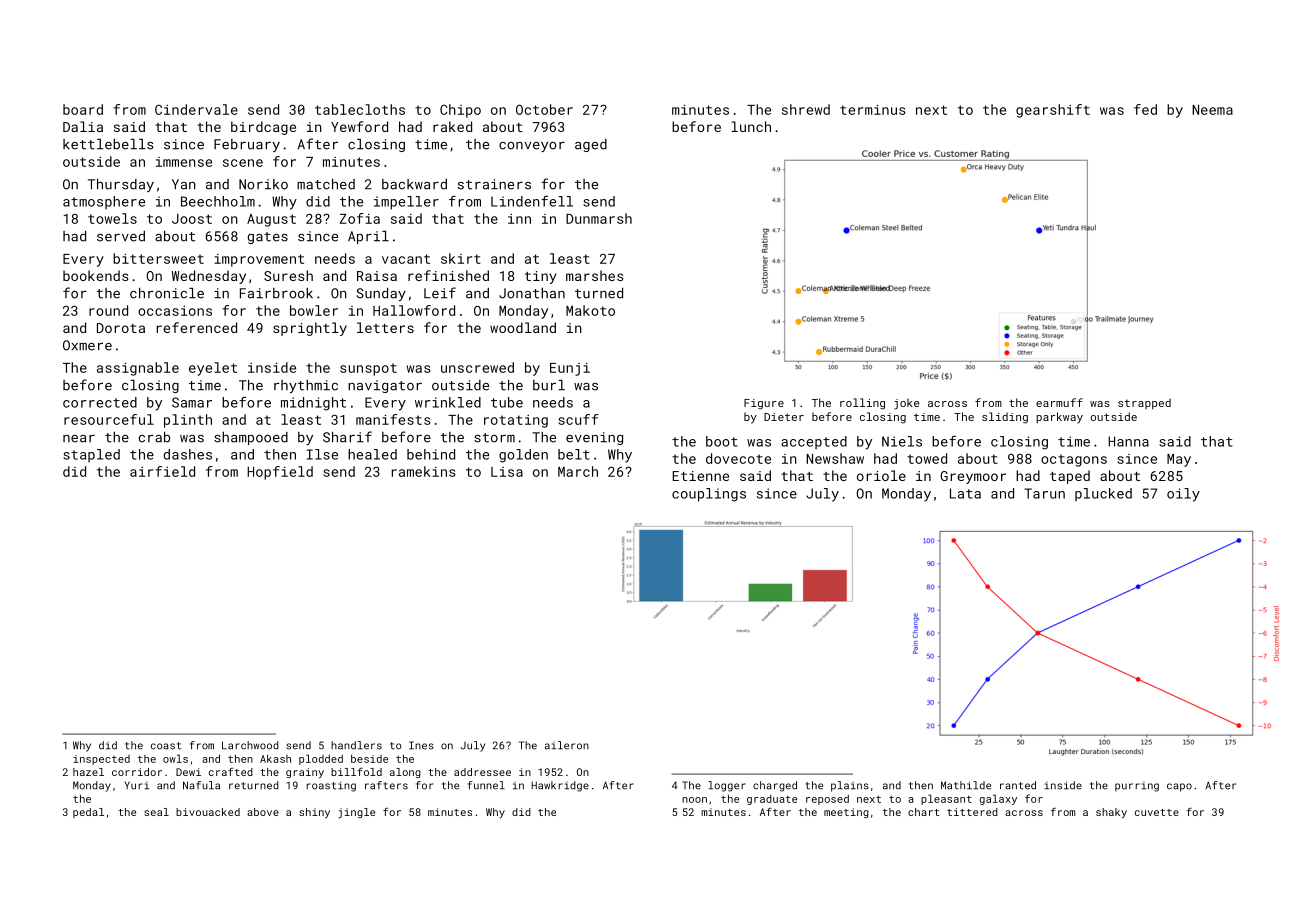  What do you see at coordinates (88, 813) in the screenshot?
I see `pedal` at bounding box center [88, 813].
